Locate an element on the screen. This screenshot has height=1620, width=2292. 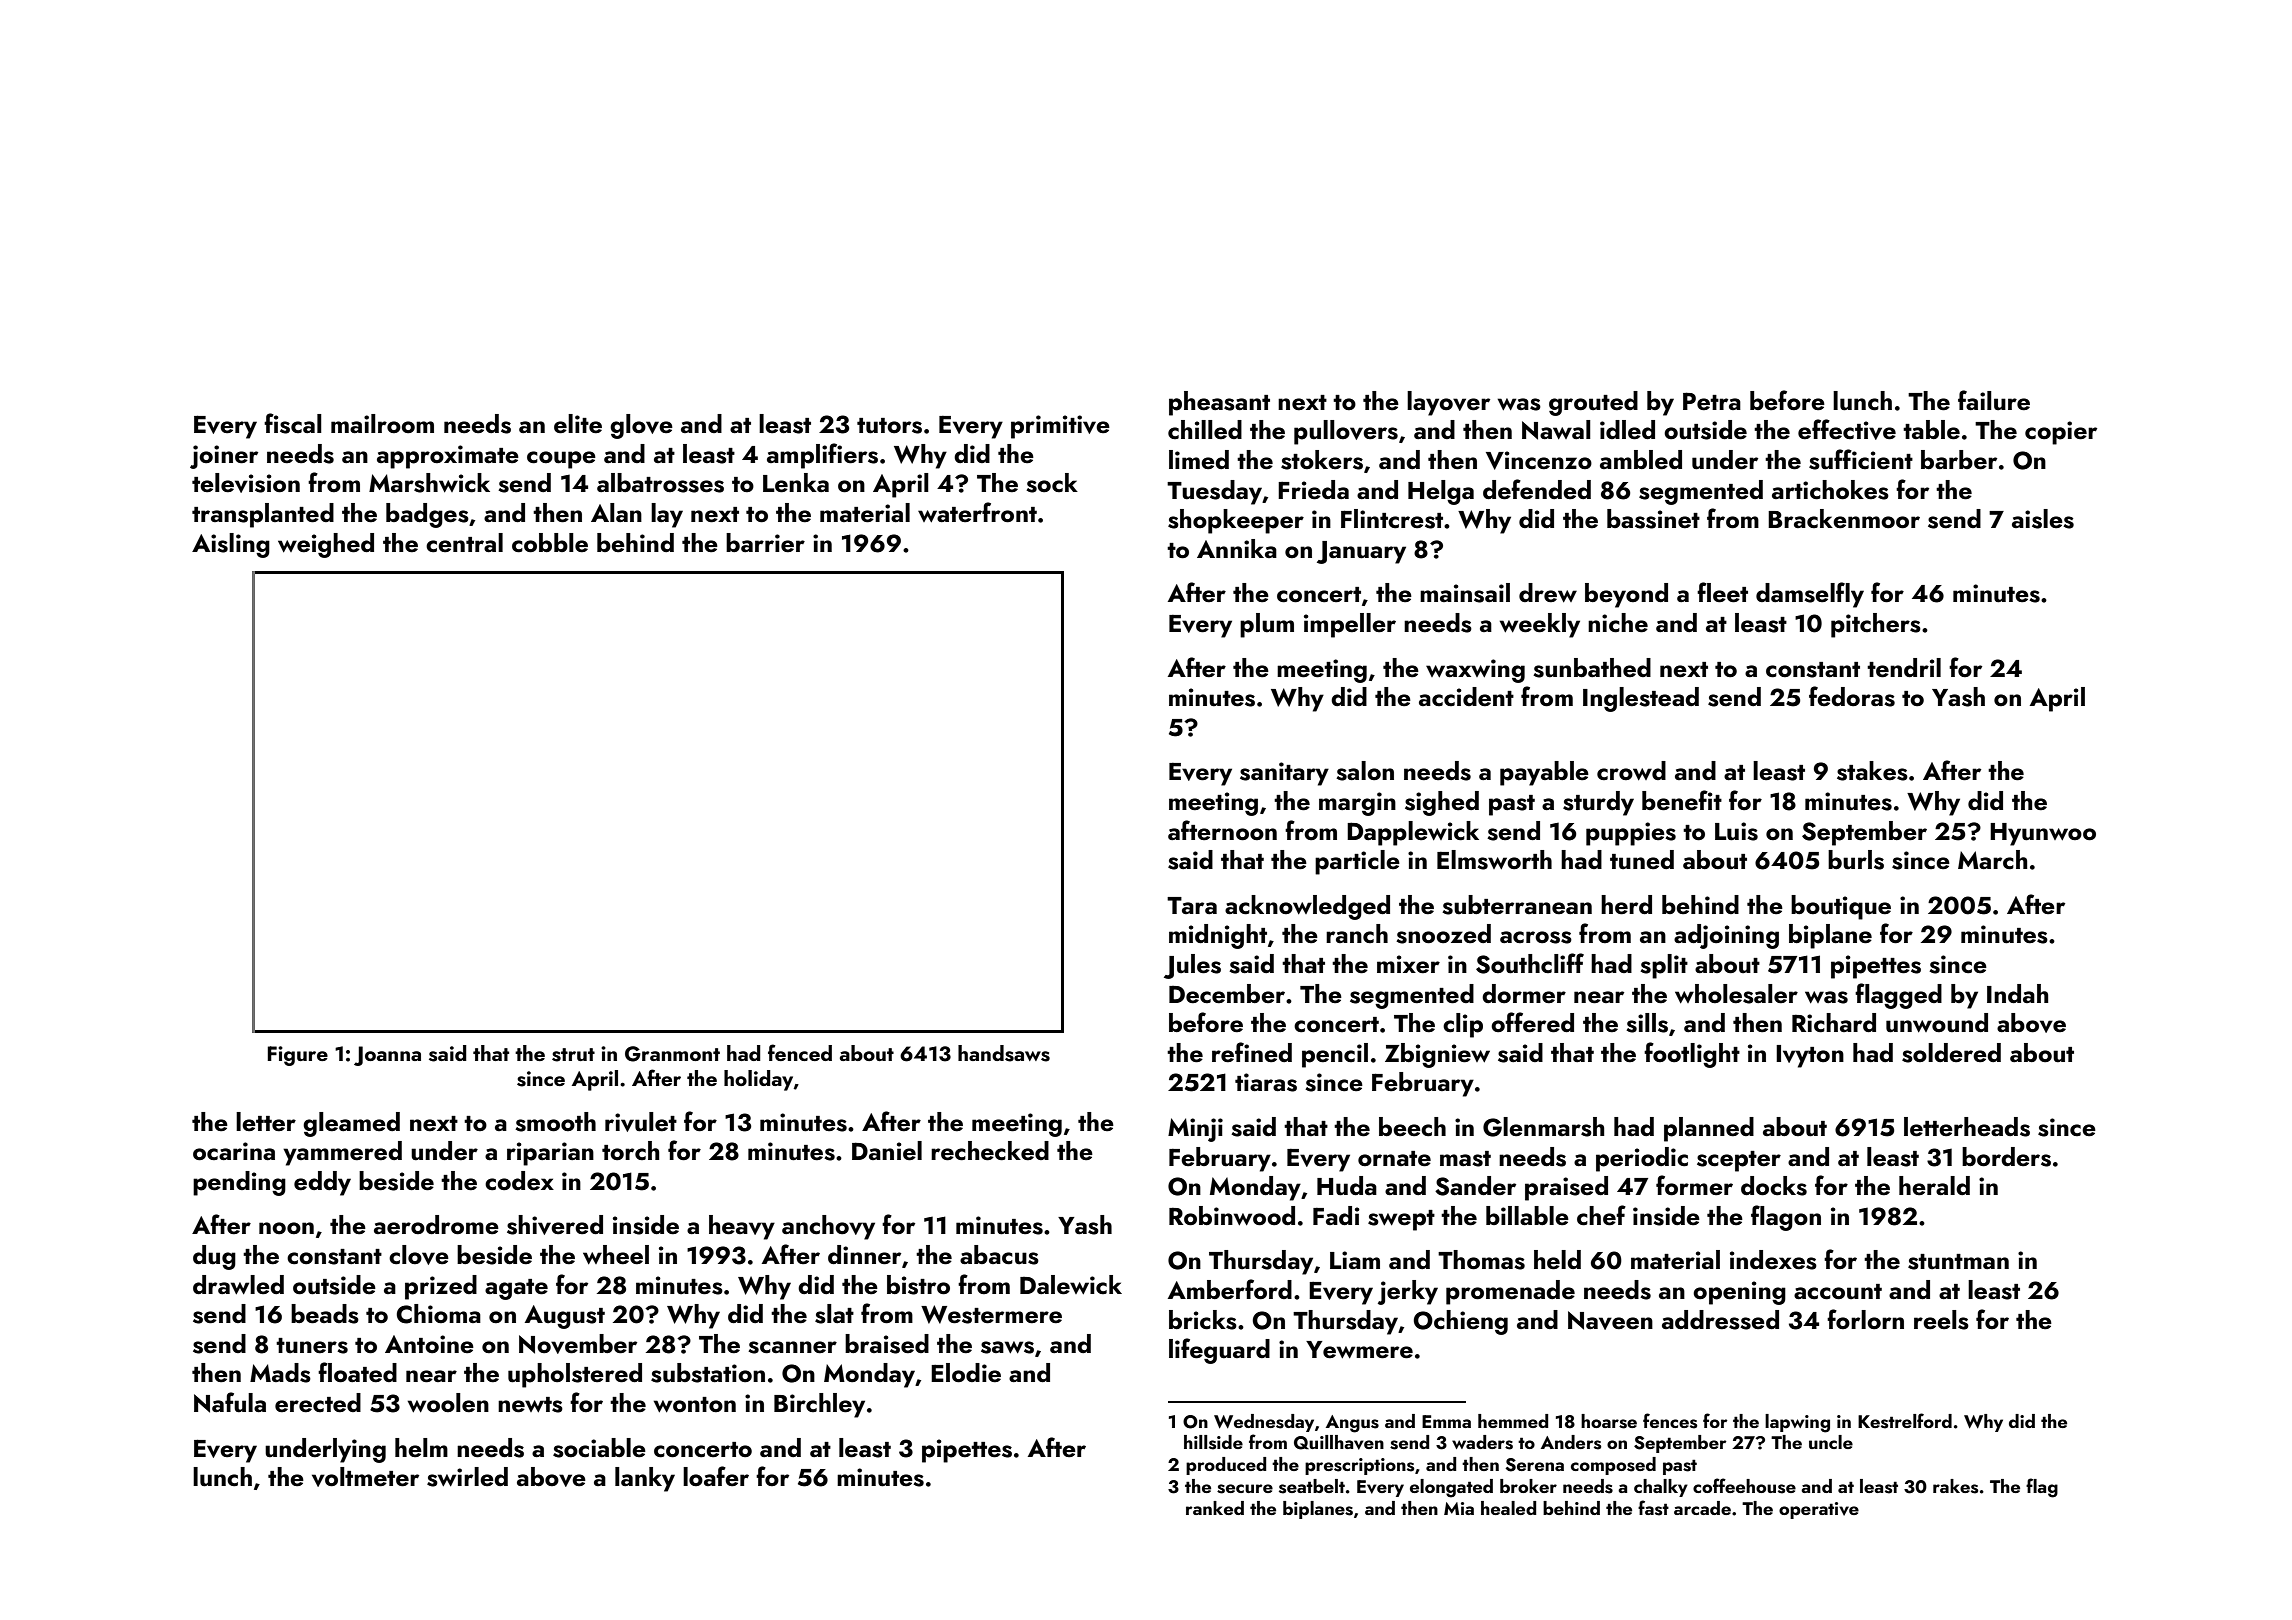
Hyunwoo is located at coordinates (2043, 834).
